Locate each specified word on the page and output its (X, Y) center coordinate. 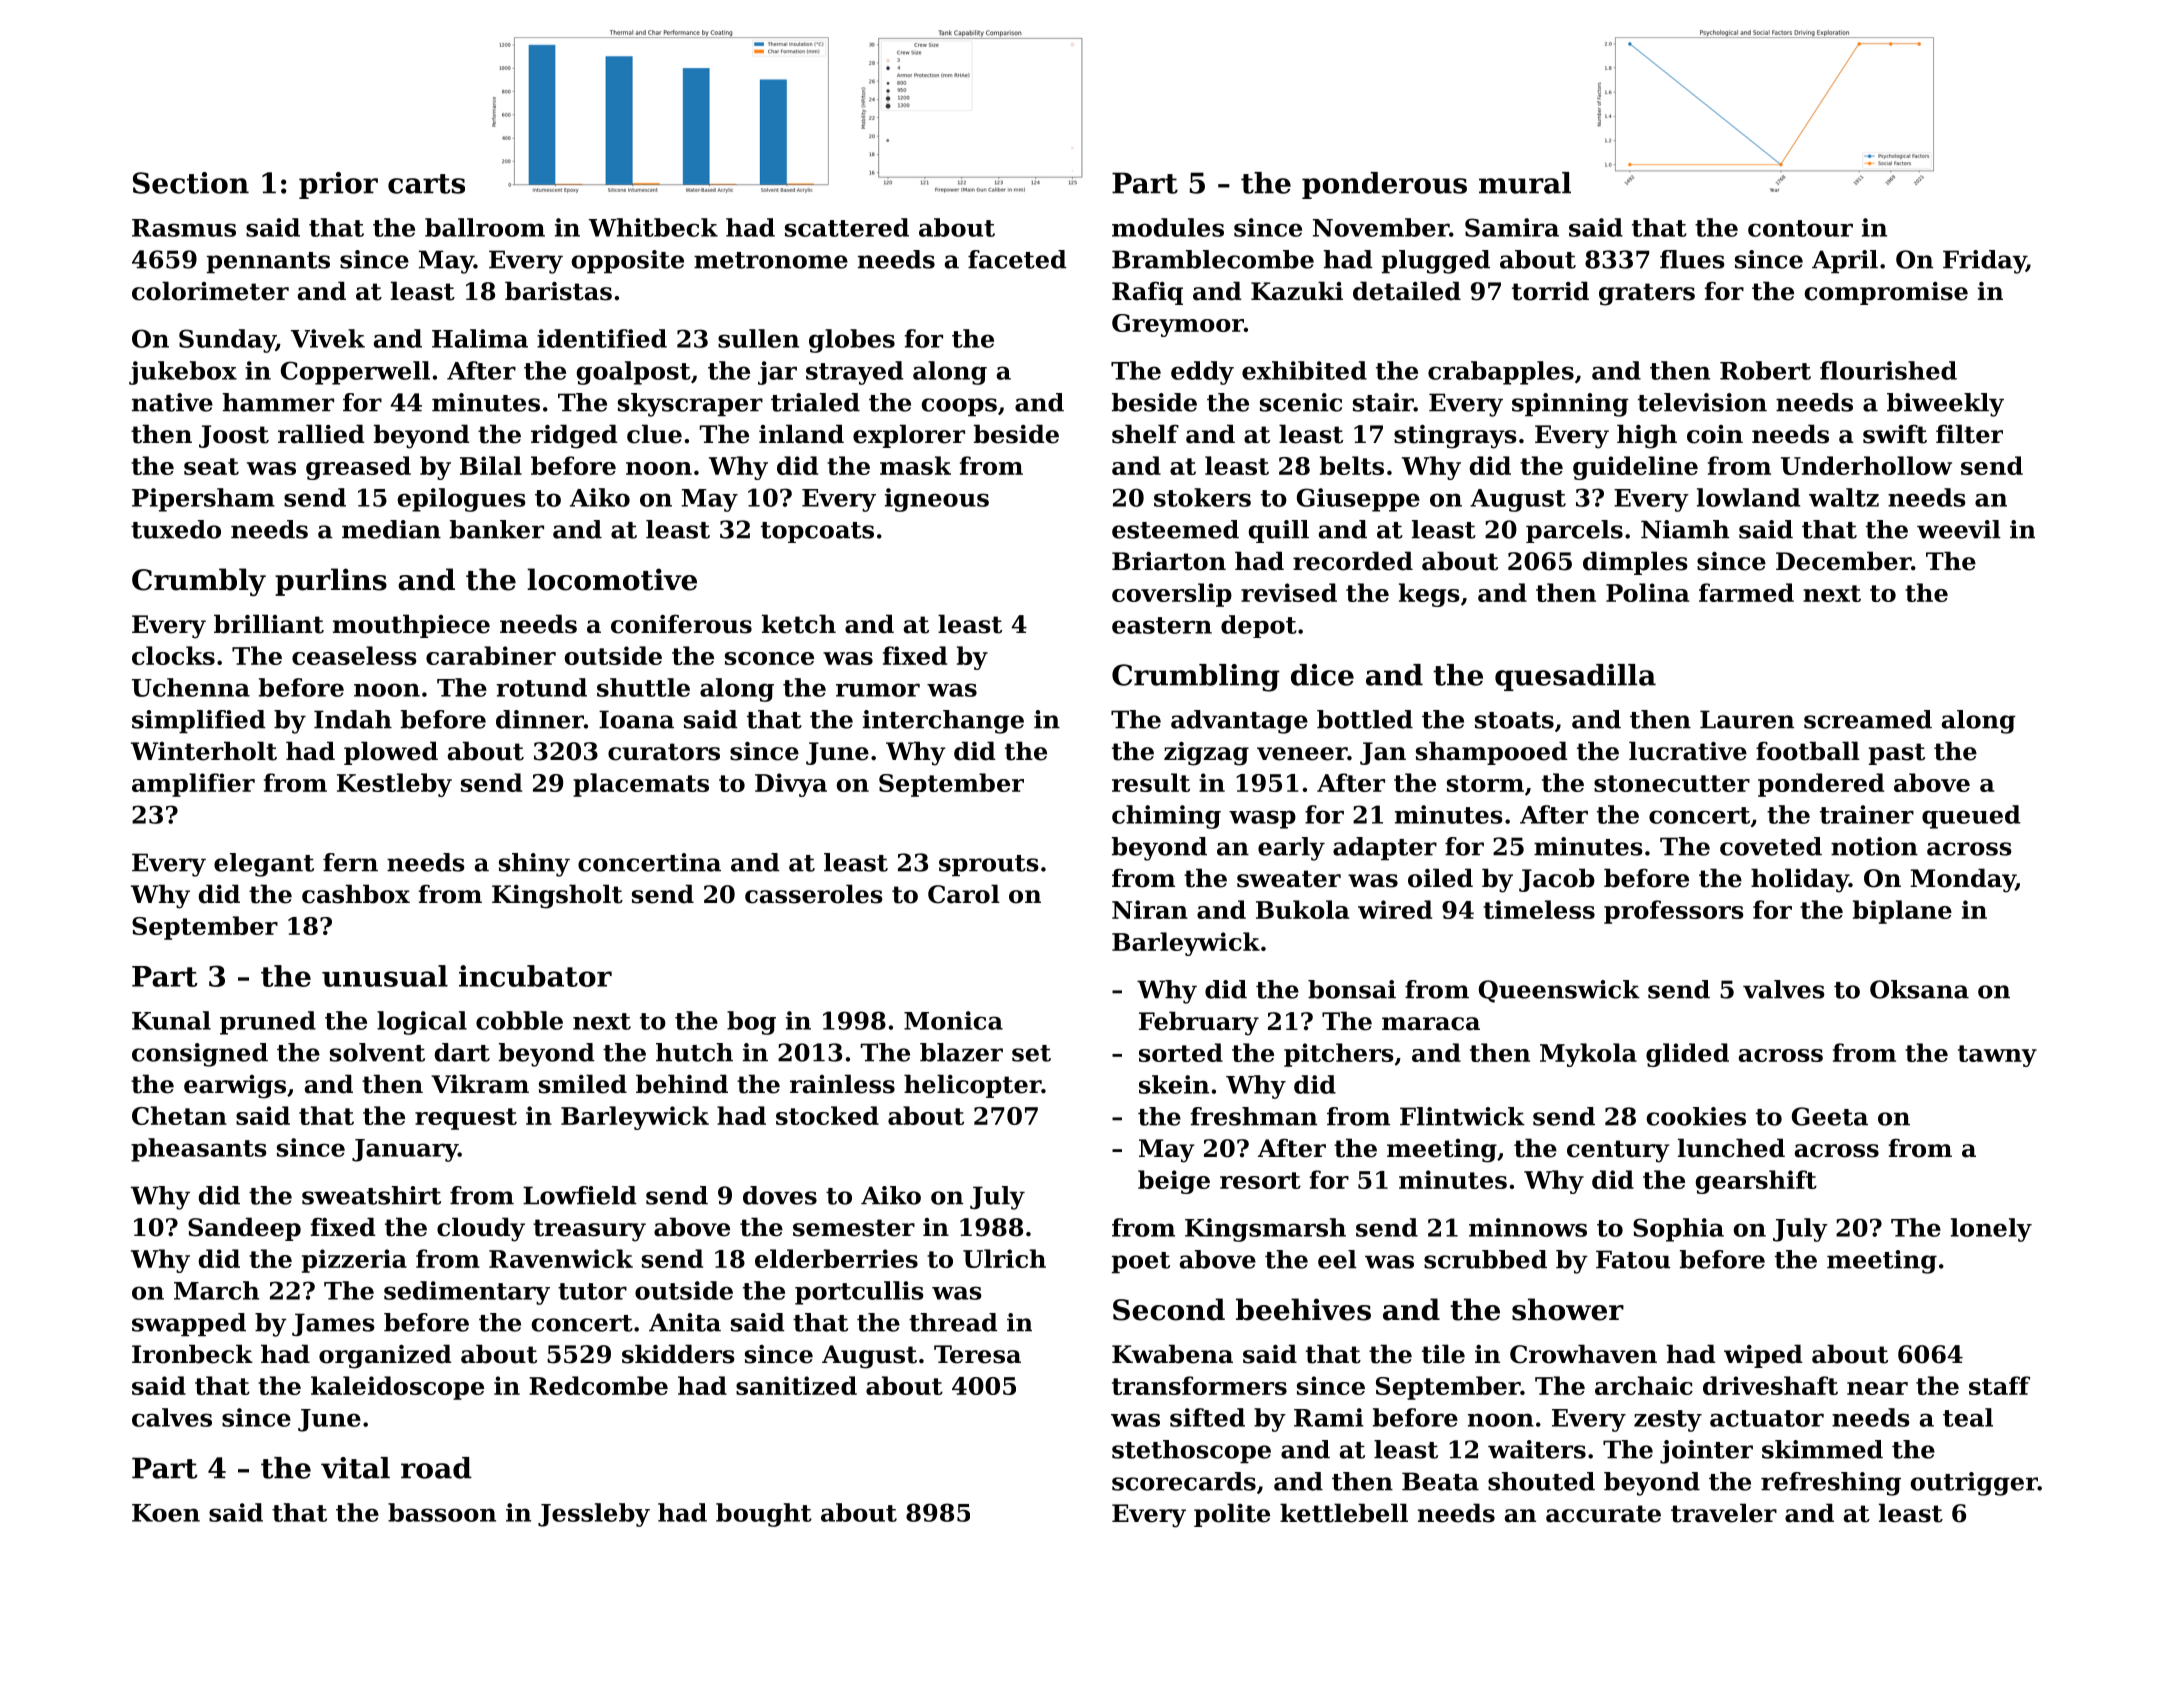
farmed (1746, 592)
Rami (1329, 1417)
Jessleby (594, 1515)
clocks (173, 655)
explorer (909, 436)
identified (602, 338)
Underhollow (1866, 465)
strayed (854, 373)
